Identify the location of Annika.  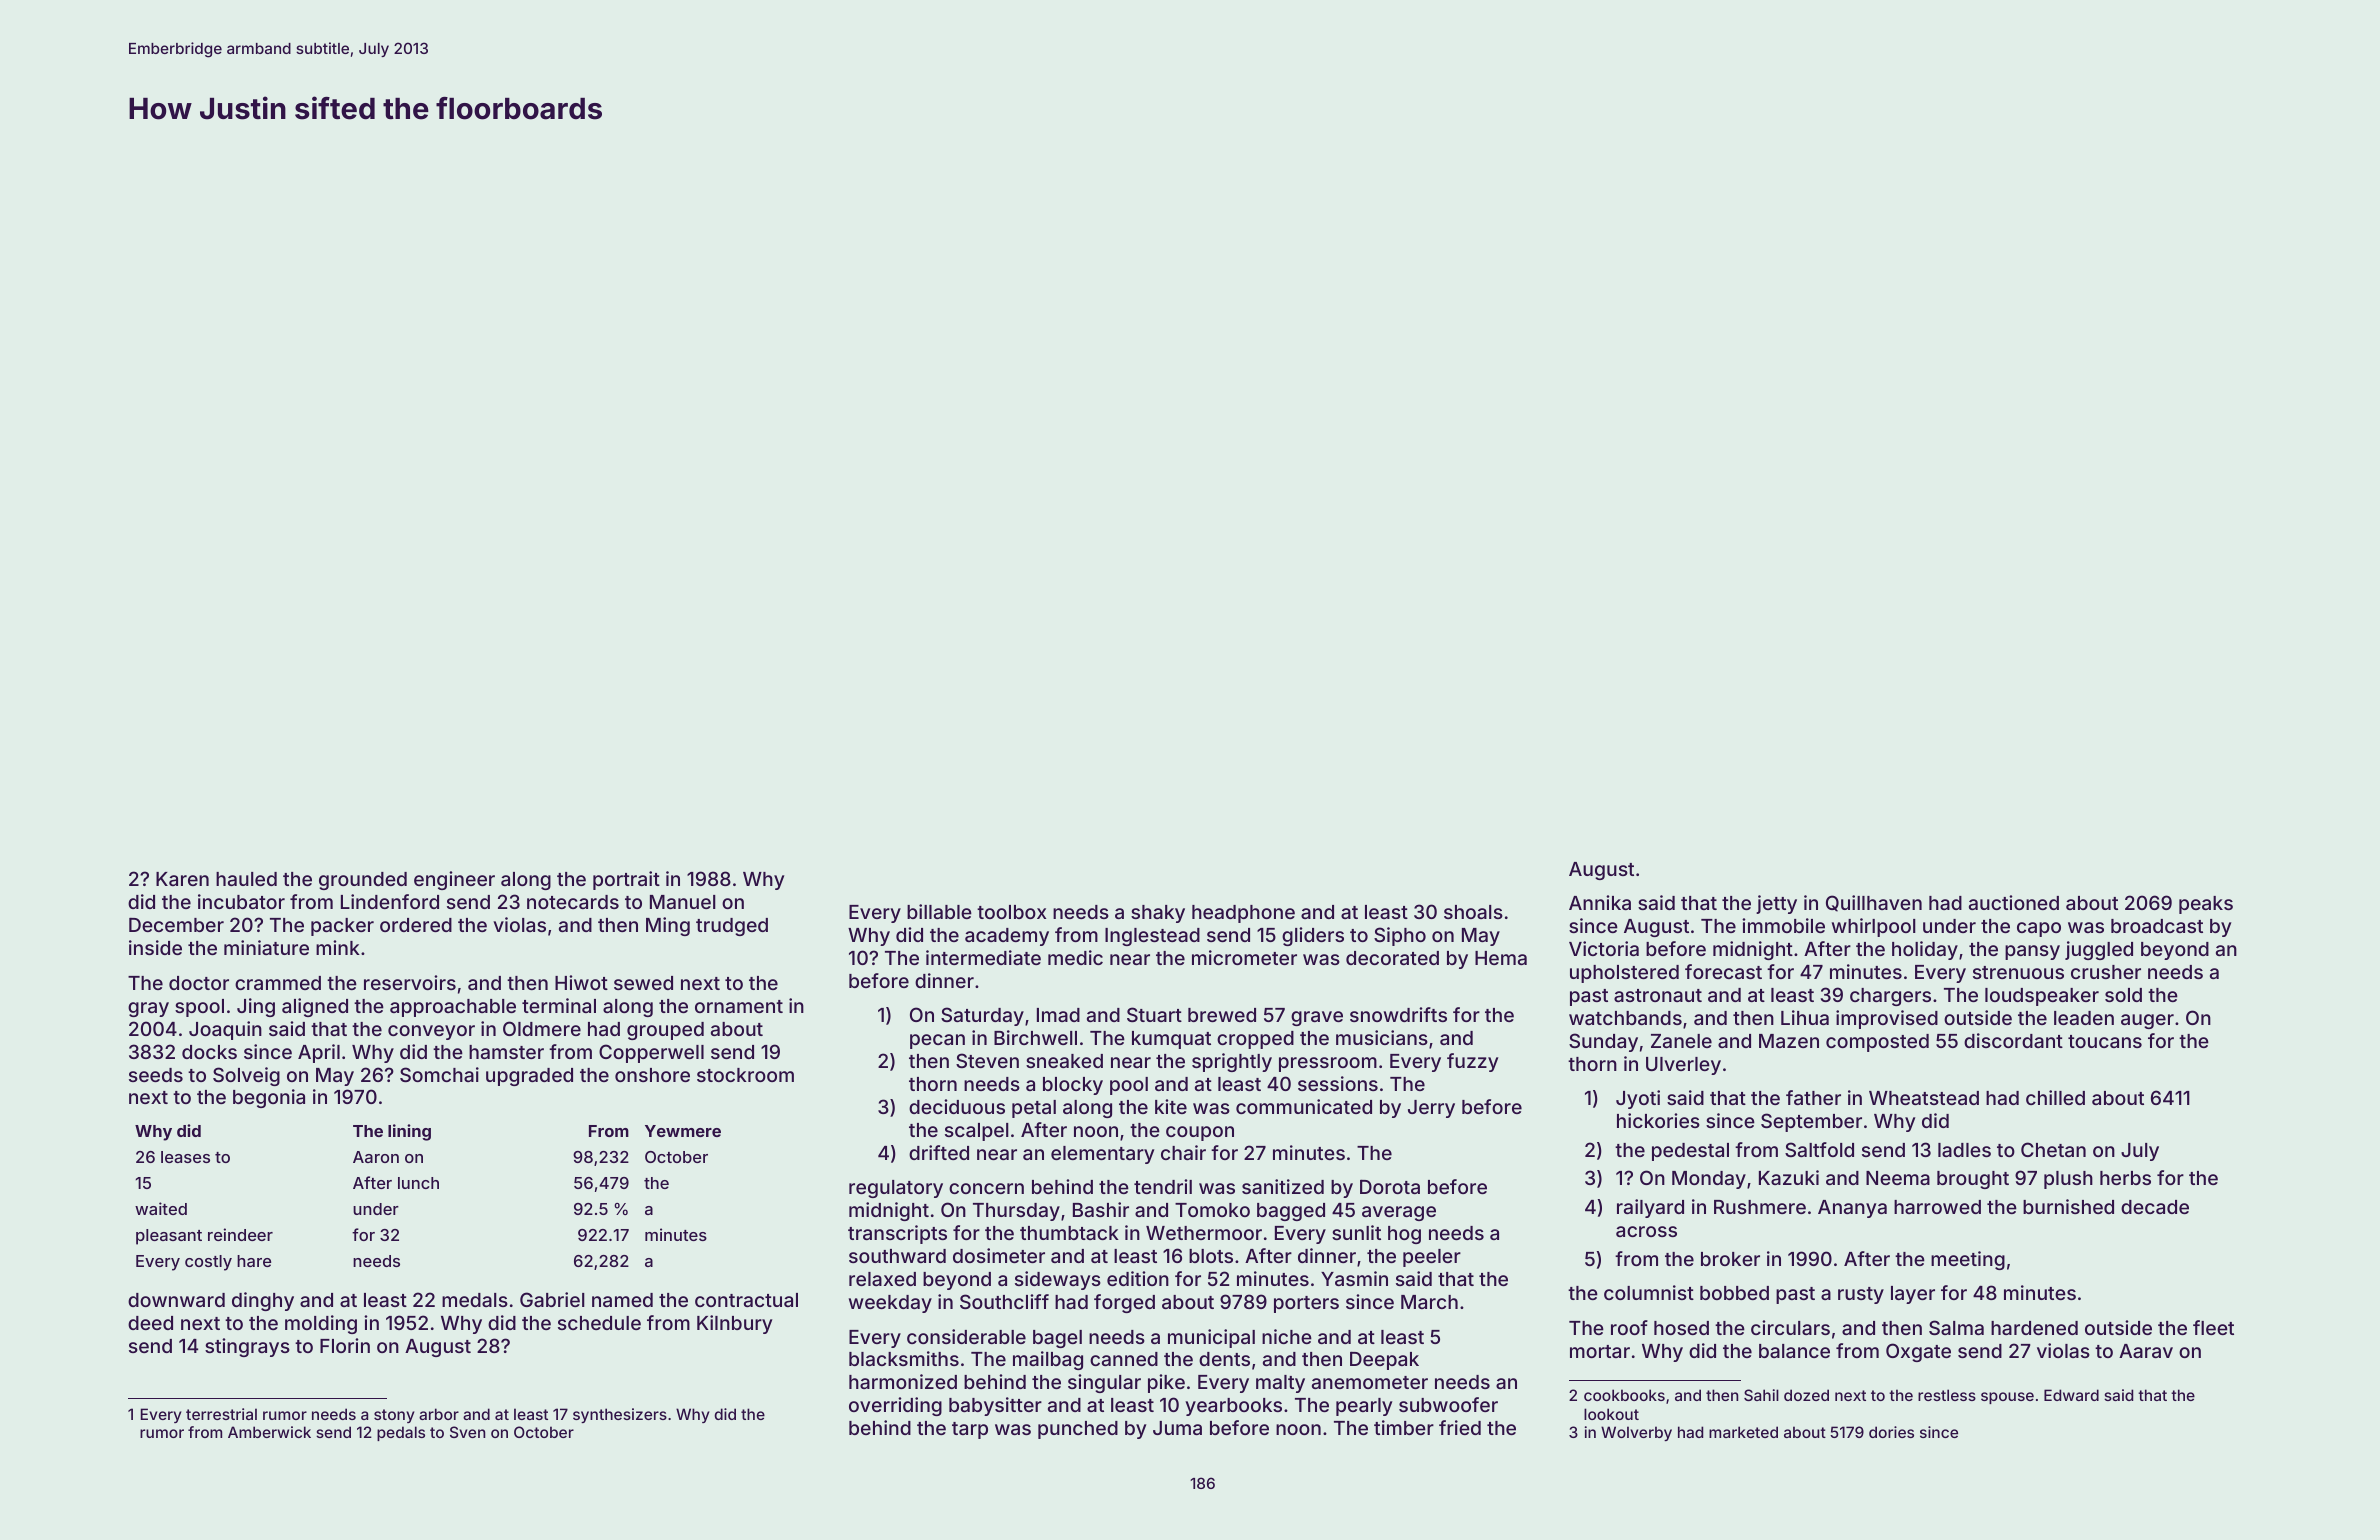
(1600, 902).
